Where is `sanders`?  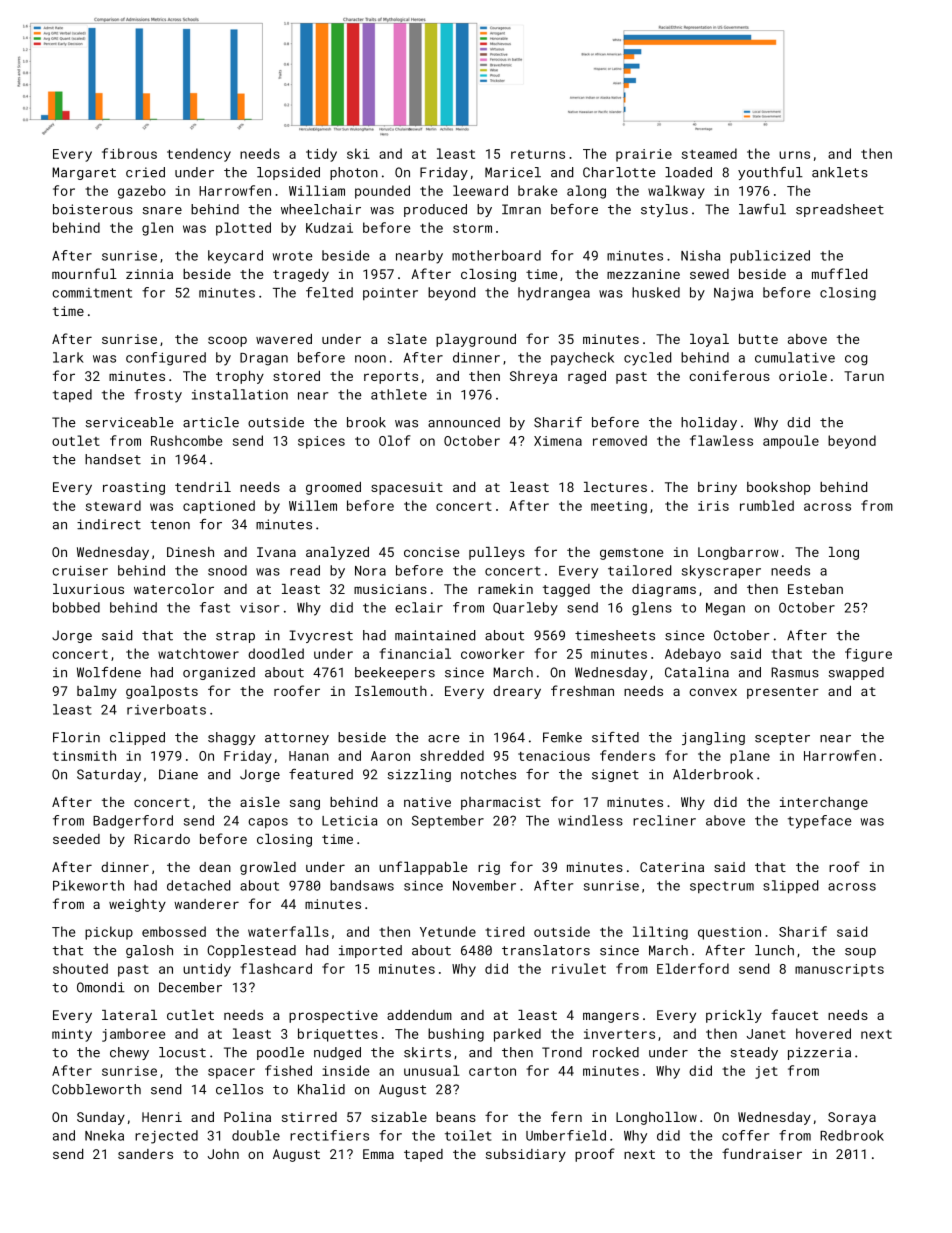
sanders is located at coordinates (145, 1154).
